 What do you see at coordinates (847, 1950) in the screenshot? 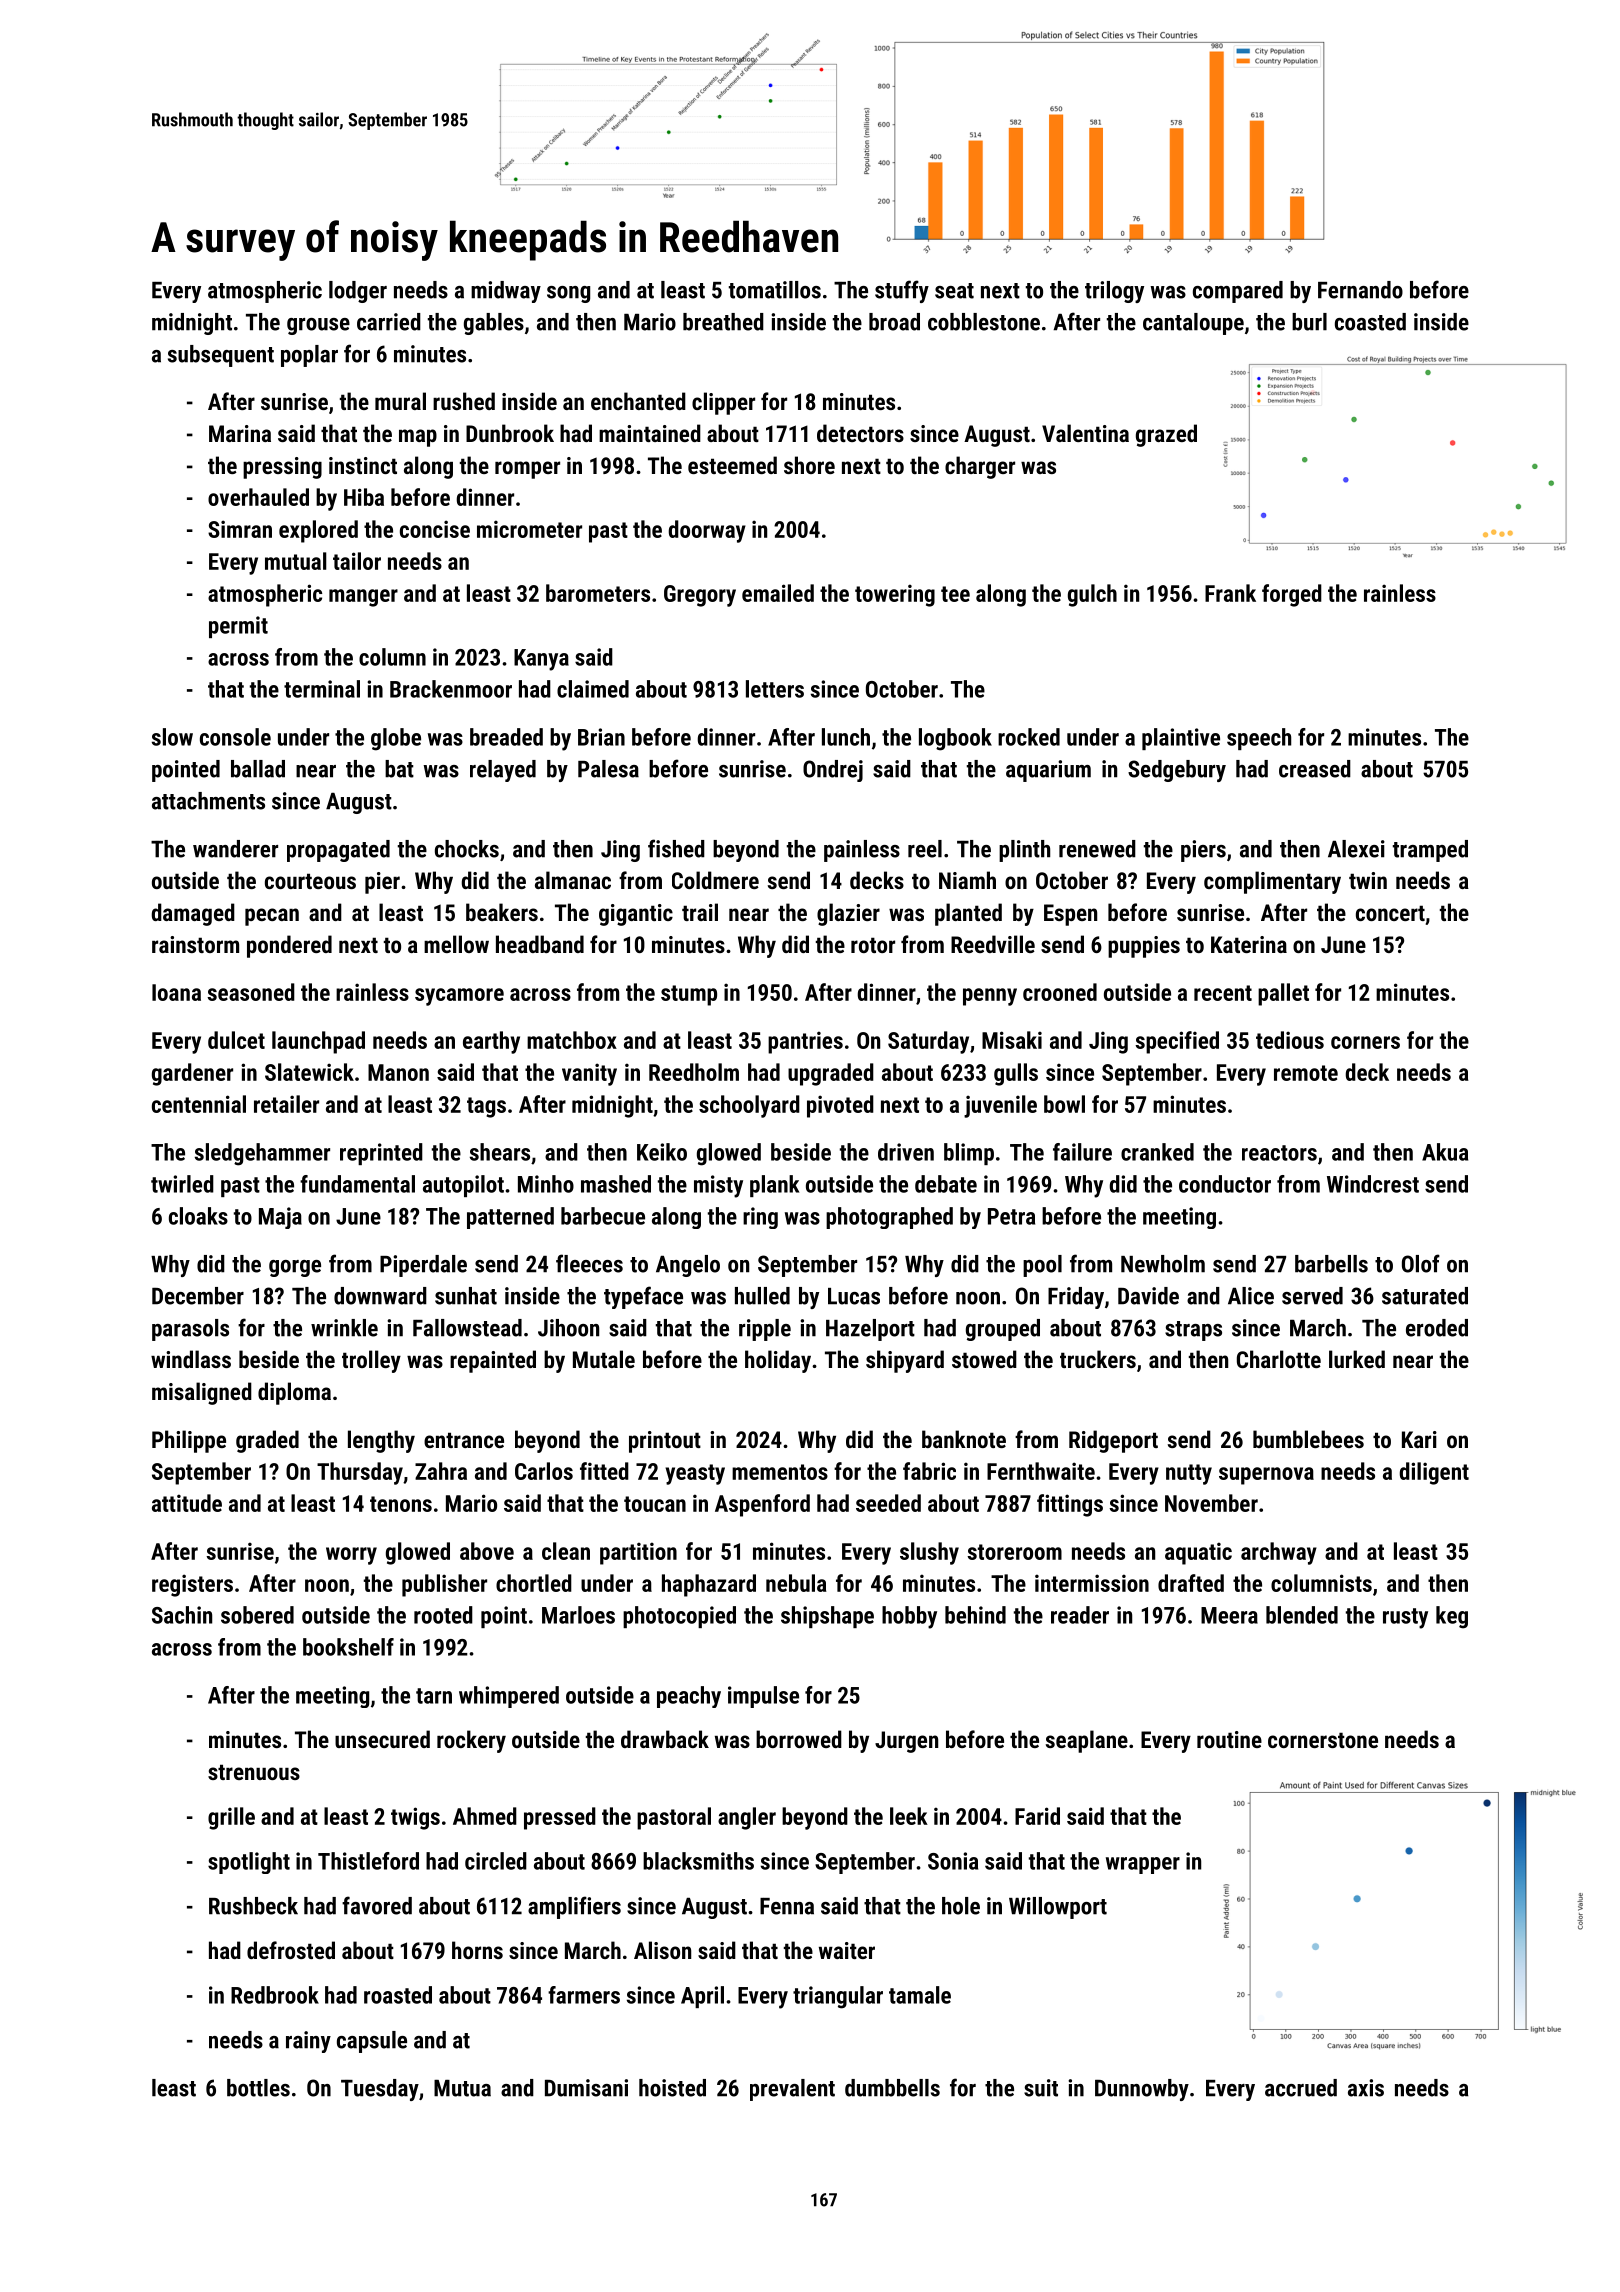
I see `waiter` at bounding box center [847, 1950].
